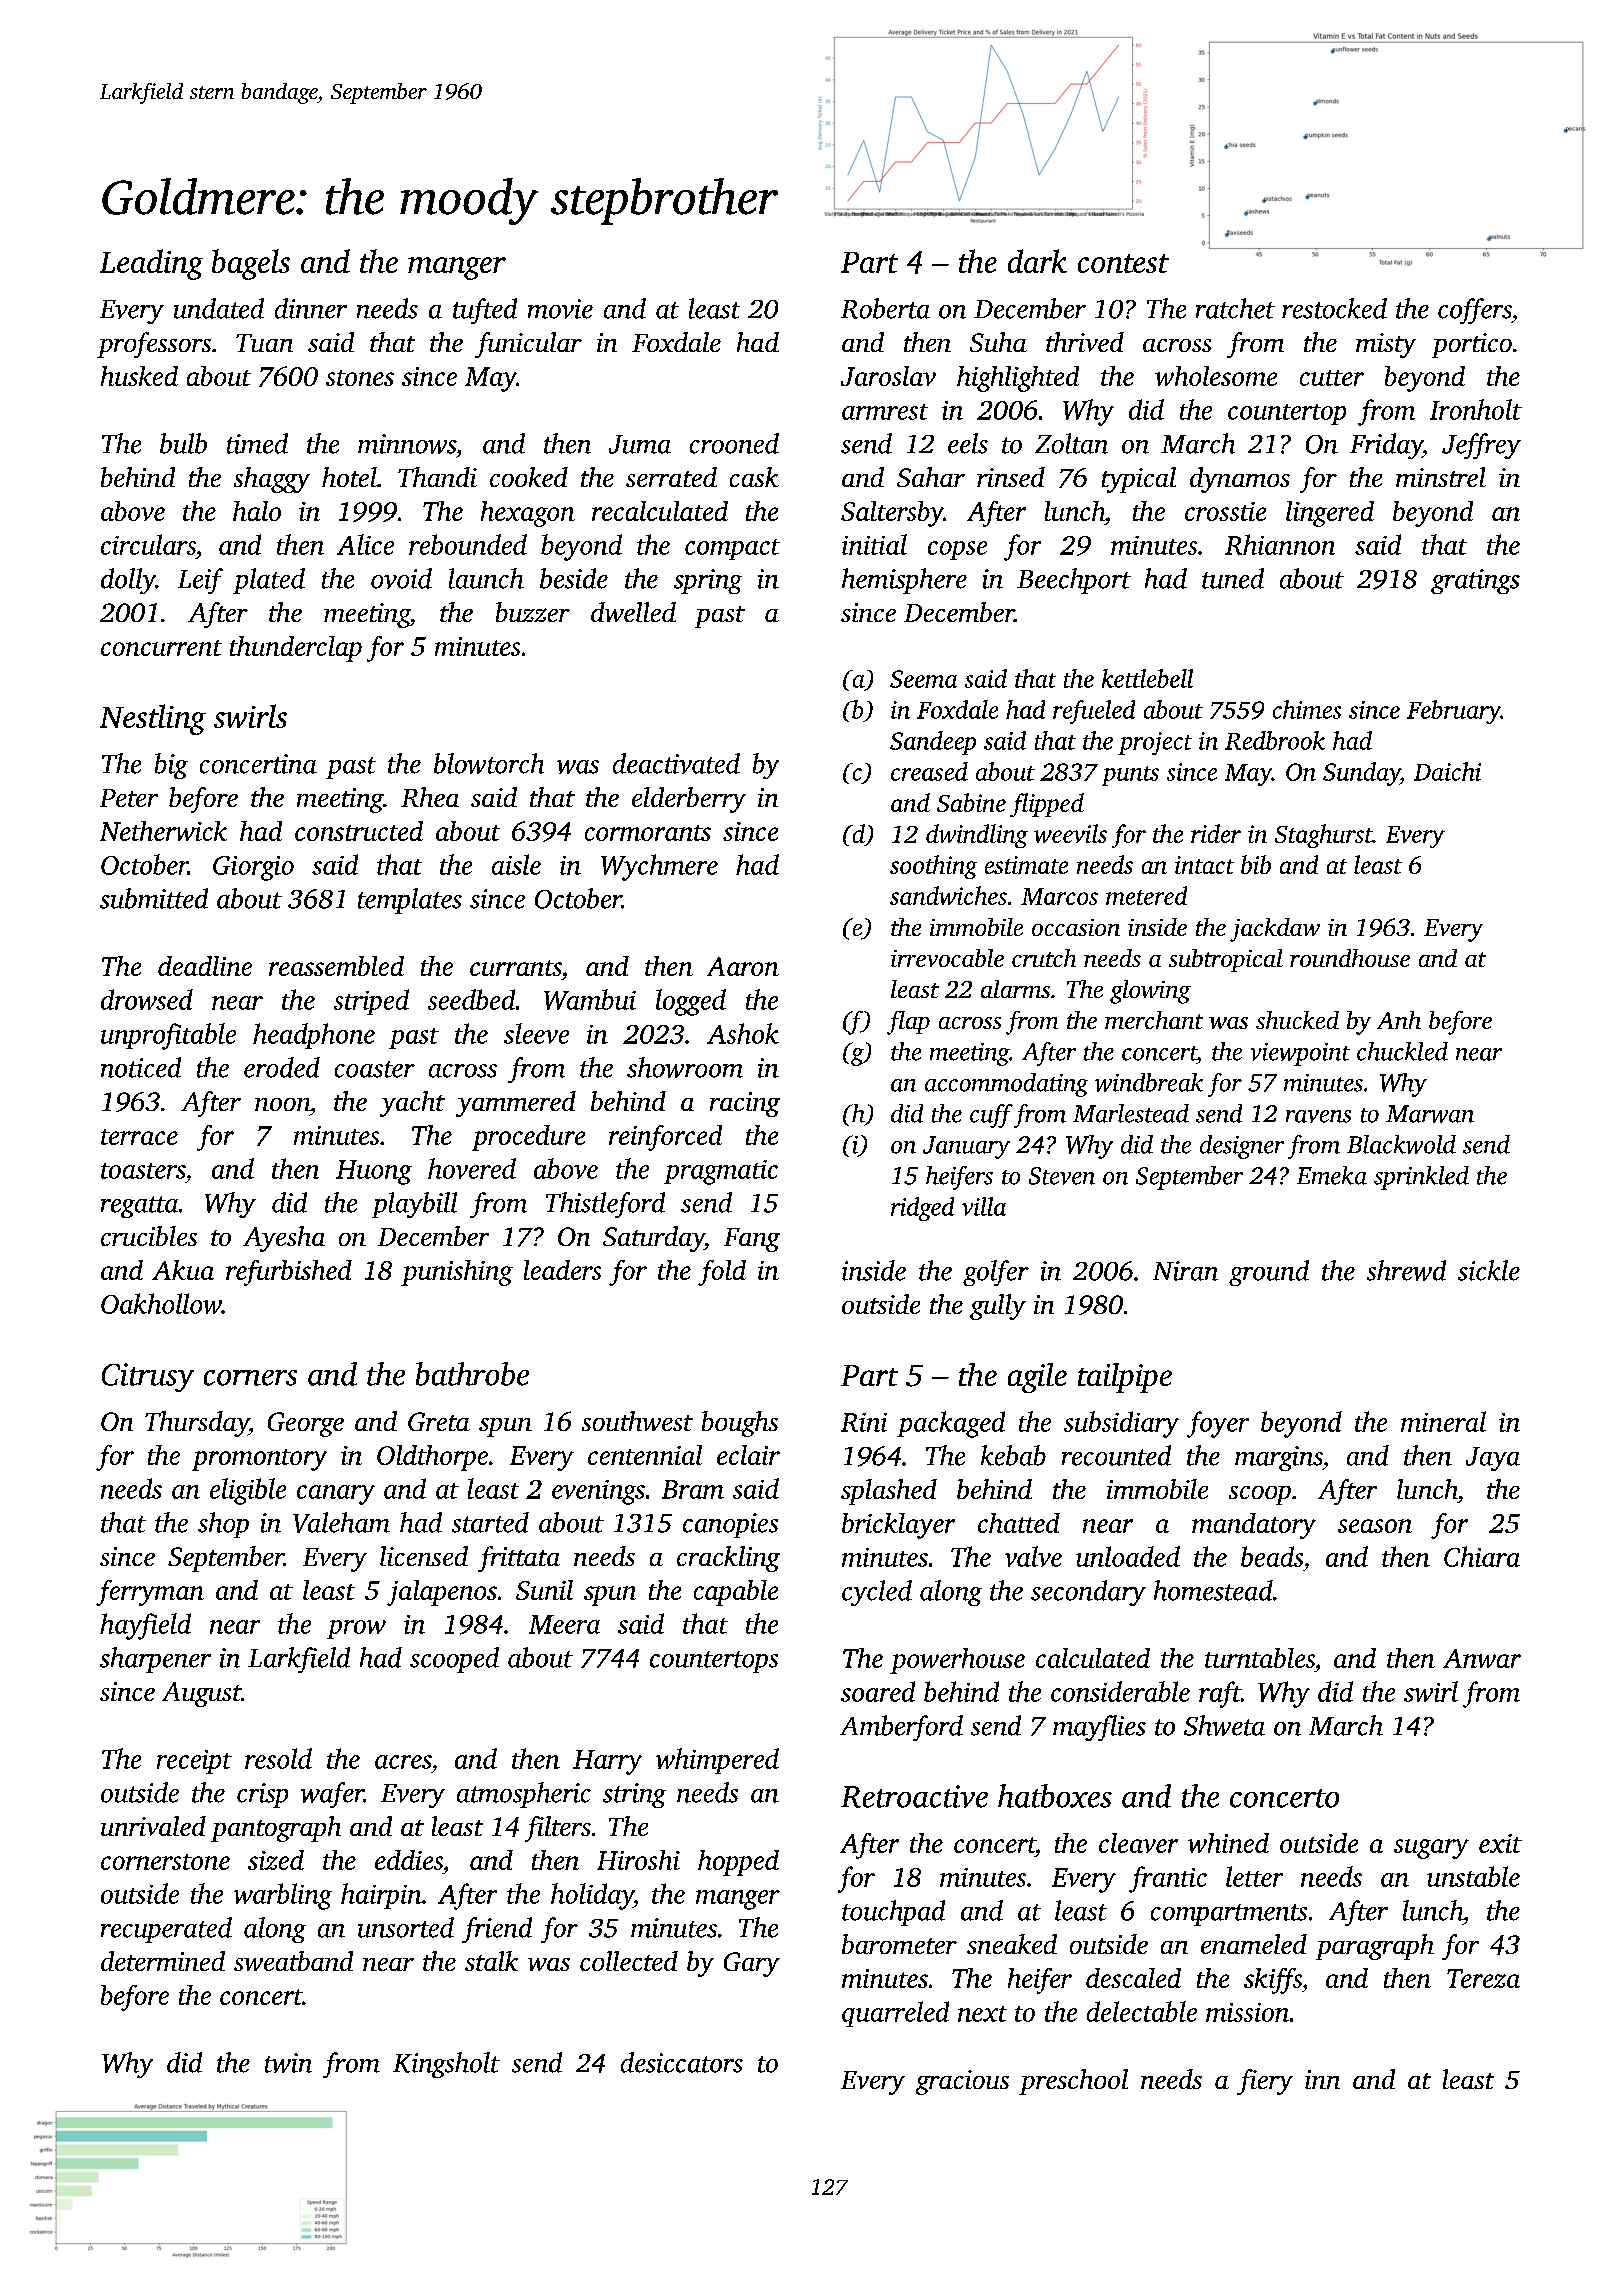  I want to click on kebab, so click(1013, 1455).
